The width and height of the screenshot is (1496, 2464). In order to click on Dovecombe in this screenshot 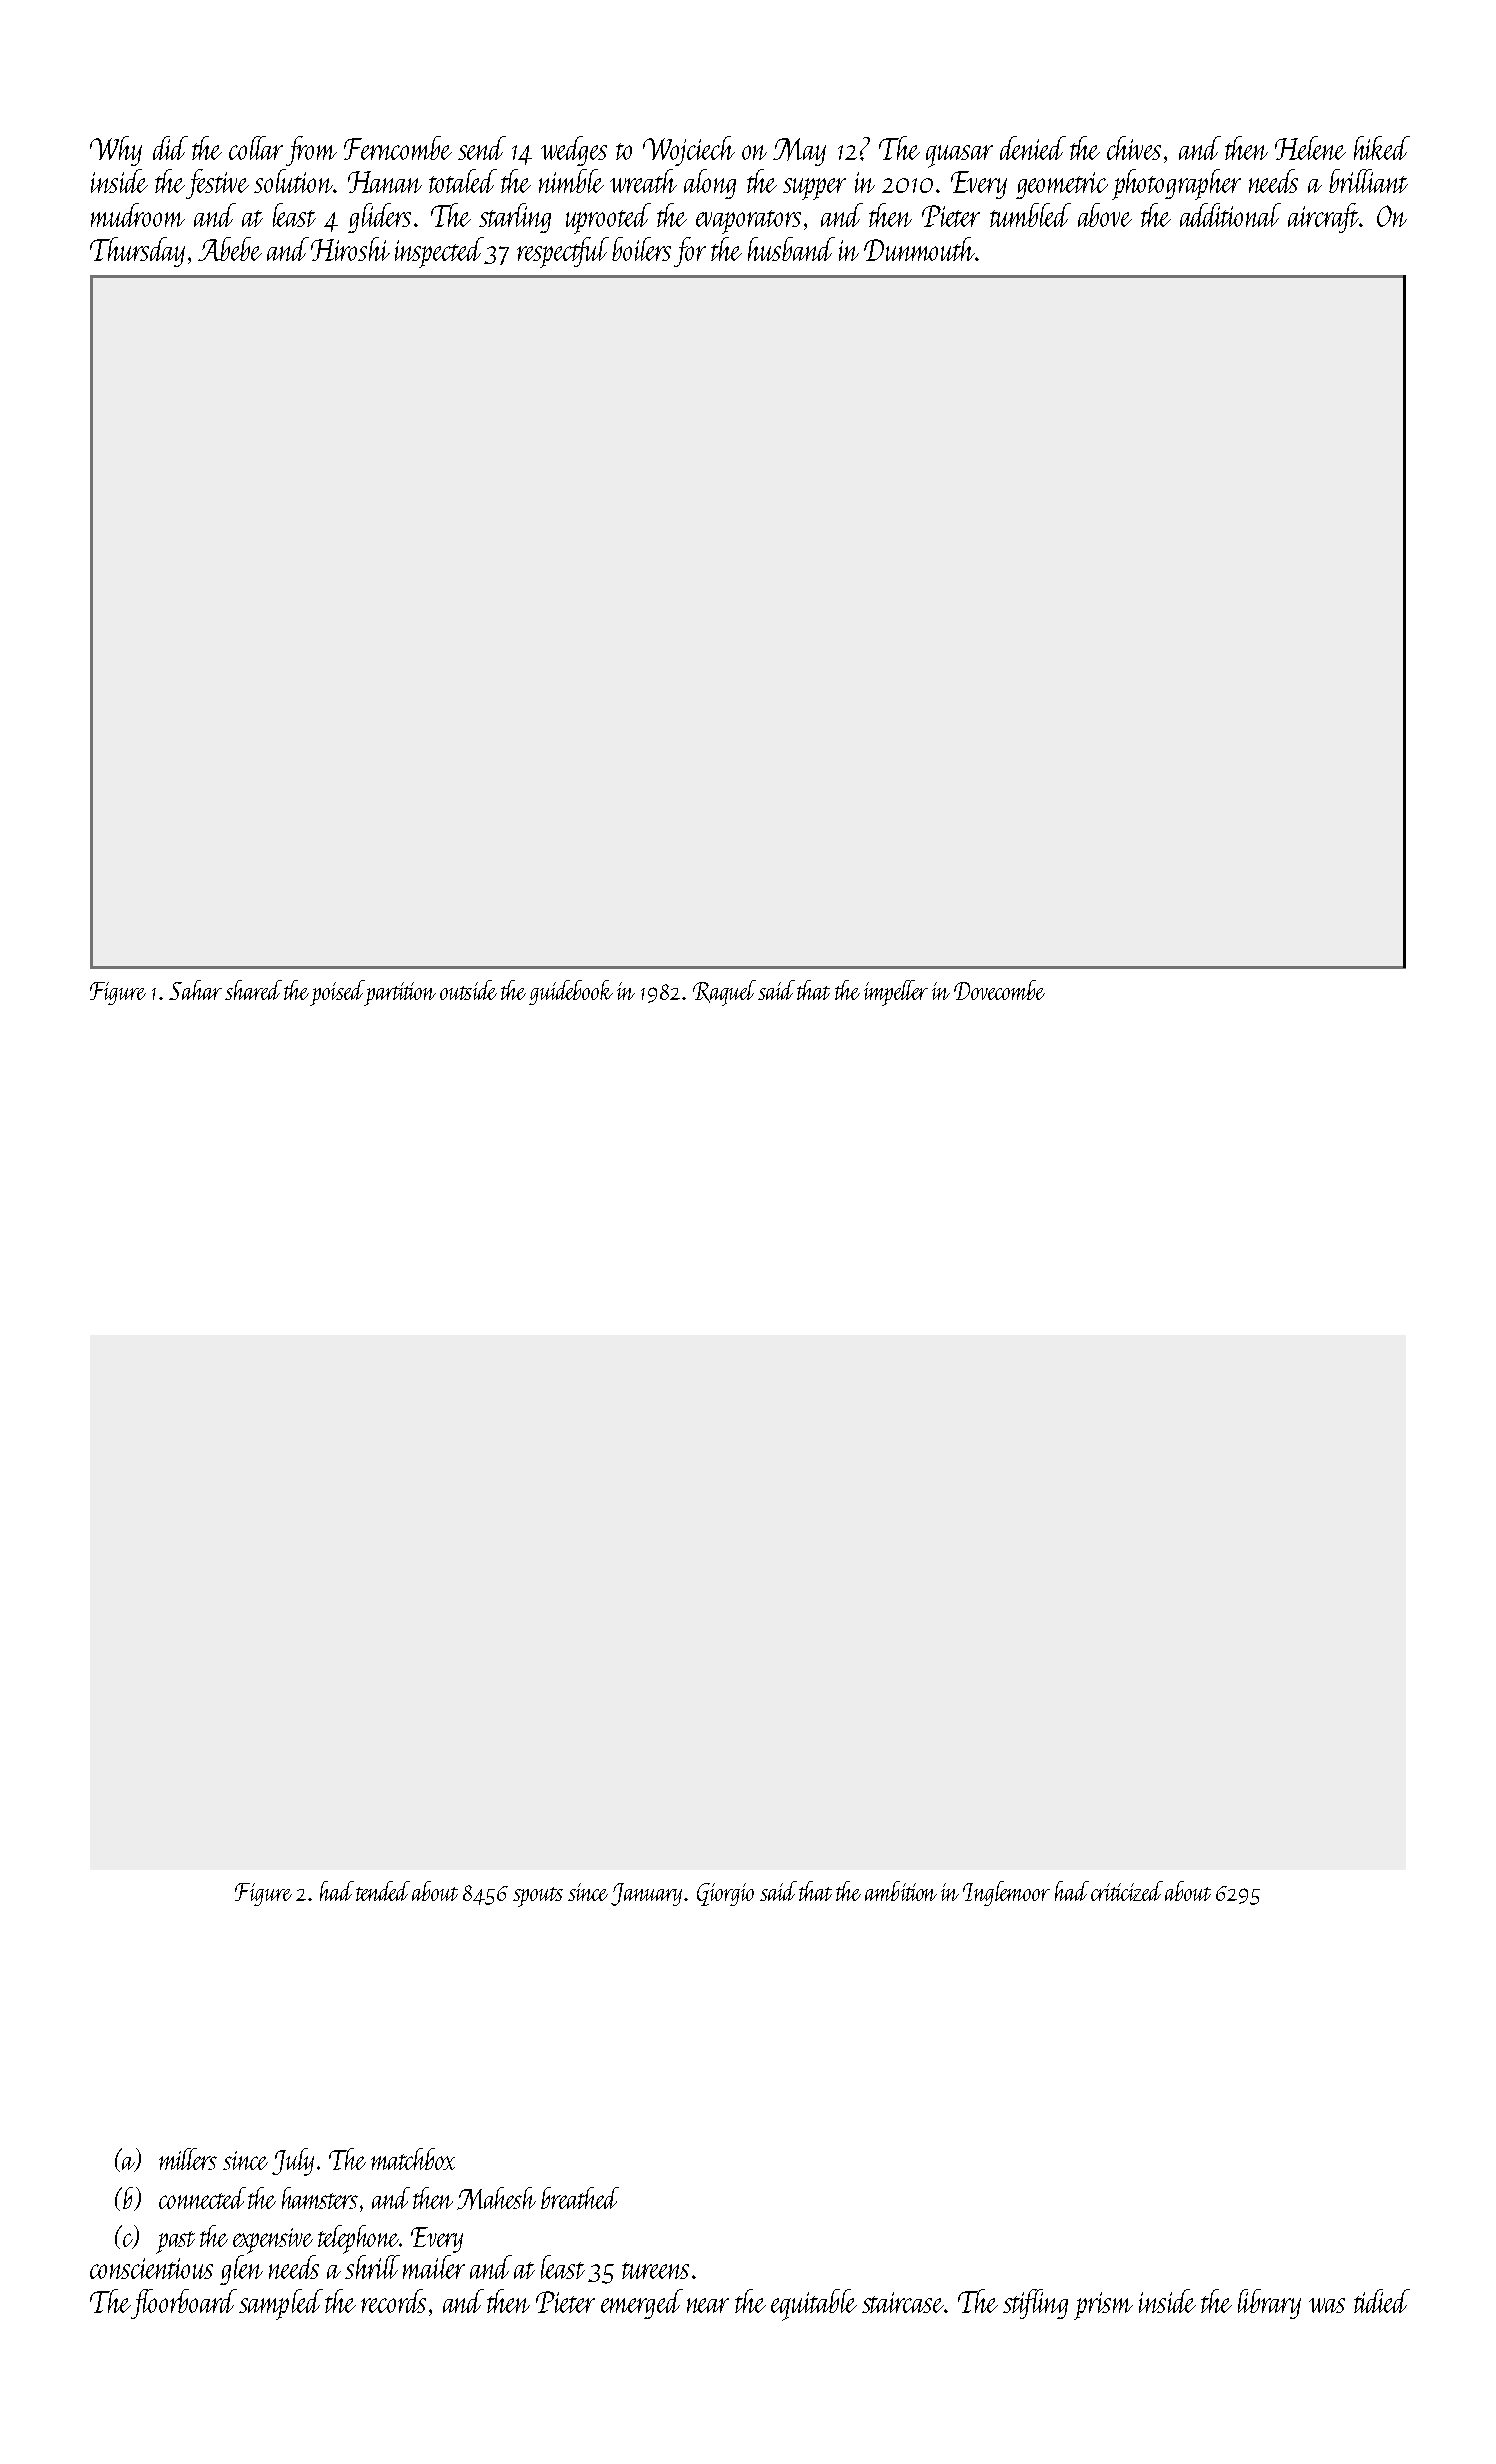, I will do `click(999, 990)`.
